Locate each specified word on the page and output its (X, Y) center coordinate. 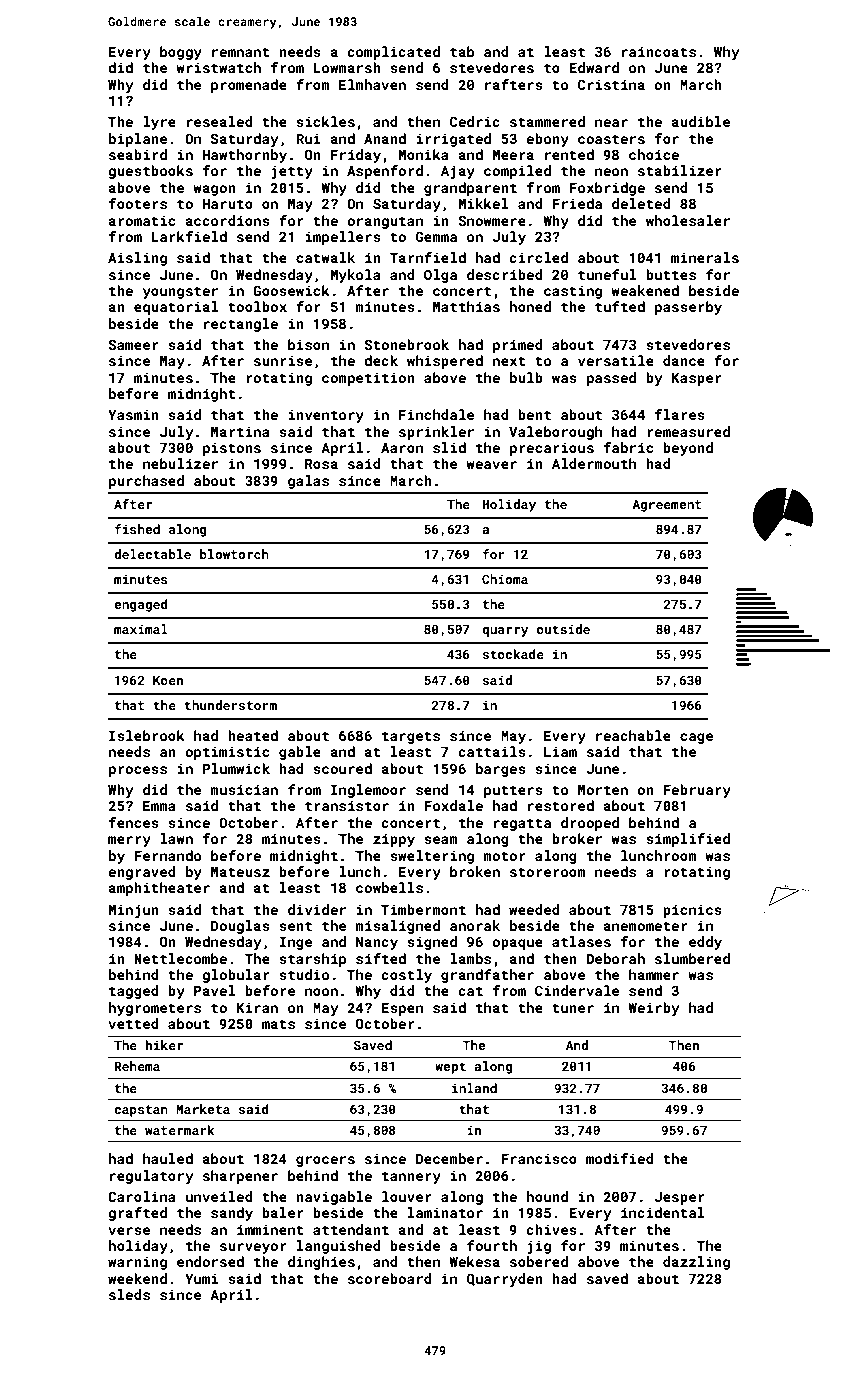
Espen (402, 1009)
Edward (594, 67)
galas (308, 482)
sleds (129, 1294)
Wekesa (474, 1261)
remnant (241, 52)
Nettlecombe (180, 958)
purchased (146, 482)
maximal (141, 629)
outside (563, 629)
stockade (513, 654)
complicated (393, 53)
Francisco (539, 1158)
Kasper (697, 379)
